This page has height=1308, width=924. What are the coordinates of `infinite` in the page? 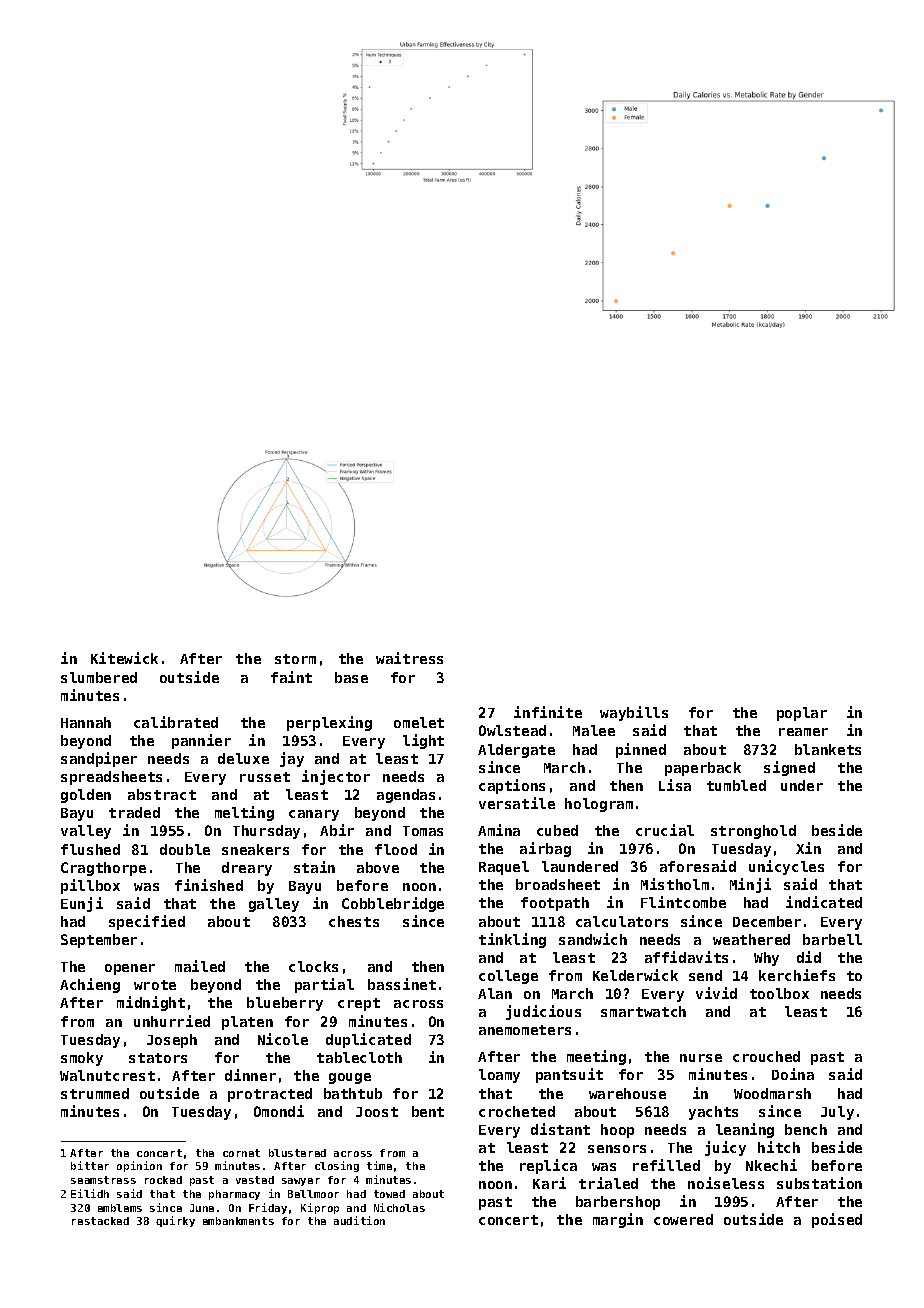 It's located at (548, 712).
